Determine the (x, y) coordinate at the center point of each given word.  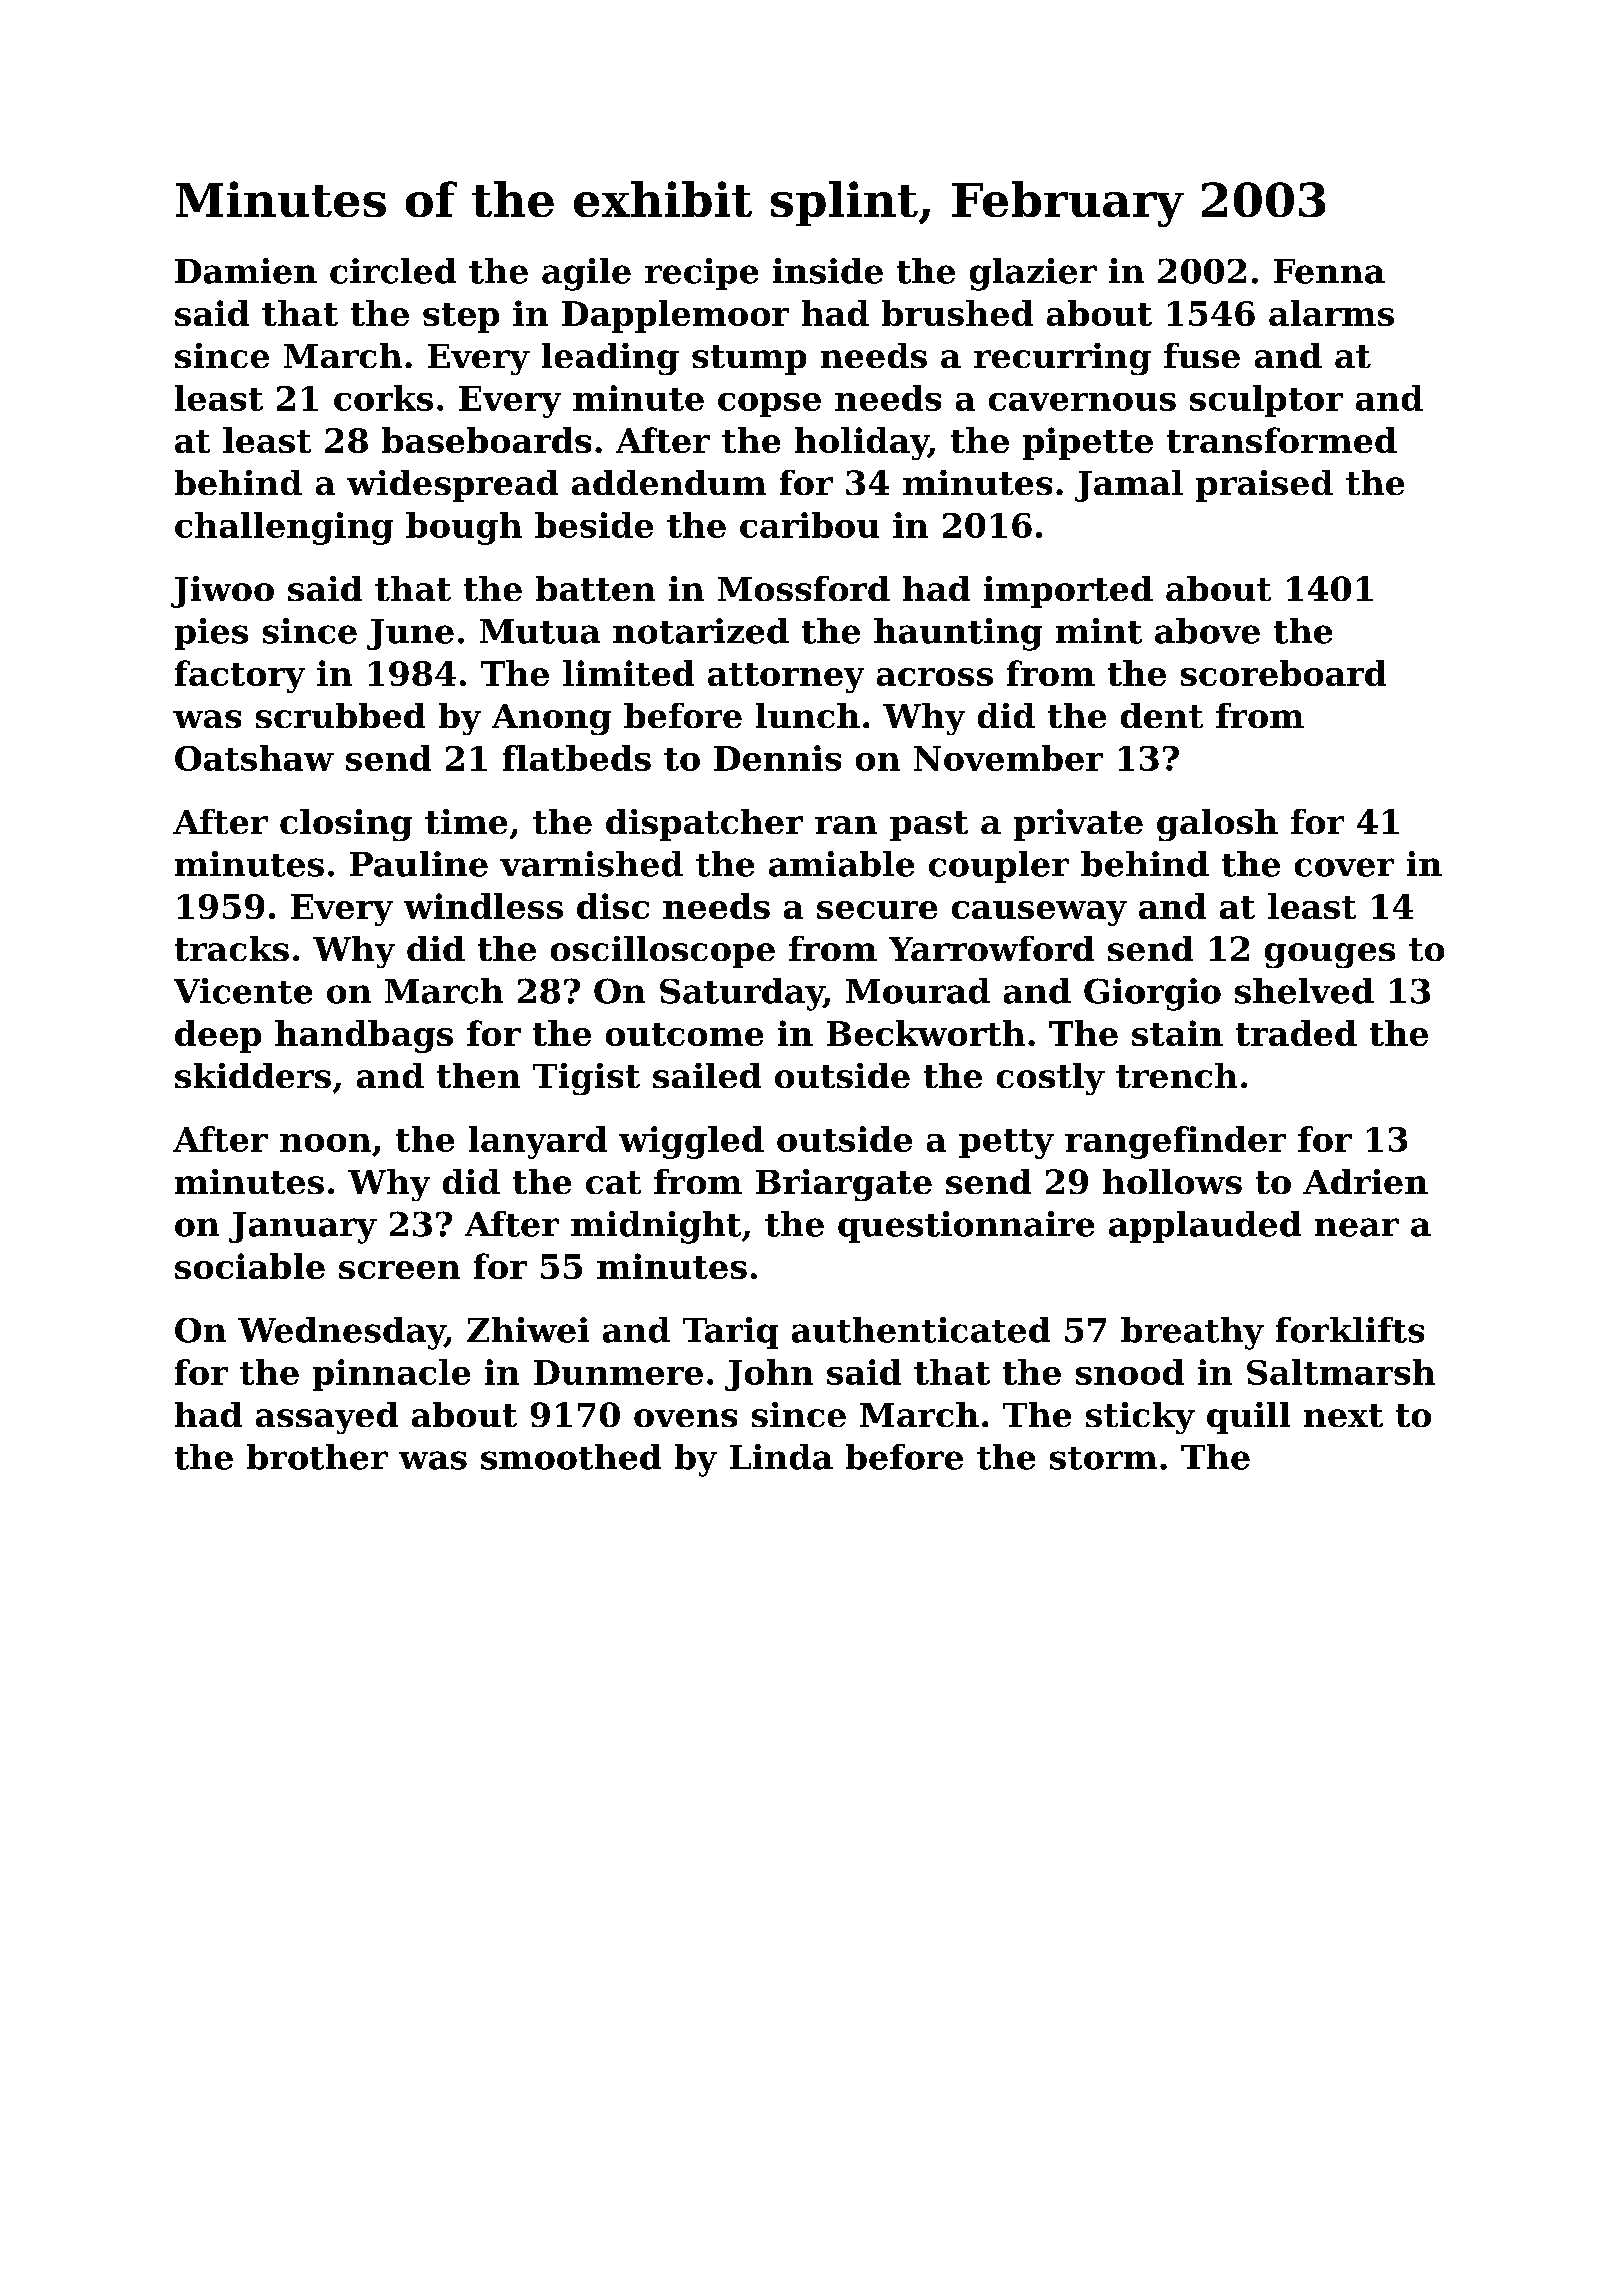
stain (1177, 1033)
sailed (707, 1075)
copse (769, 405)
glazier (1033, 274)
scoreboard (1283, 673)
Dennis (777, 758)
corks (383, 398)
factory (240, 676)
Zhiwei (528, 1330)
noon (325, 1143)
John (769, 1375)
